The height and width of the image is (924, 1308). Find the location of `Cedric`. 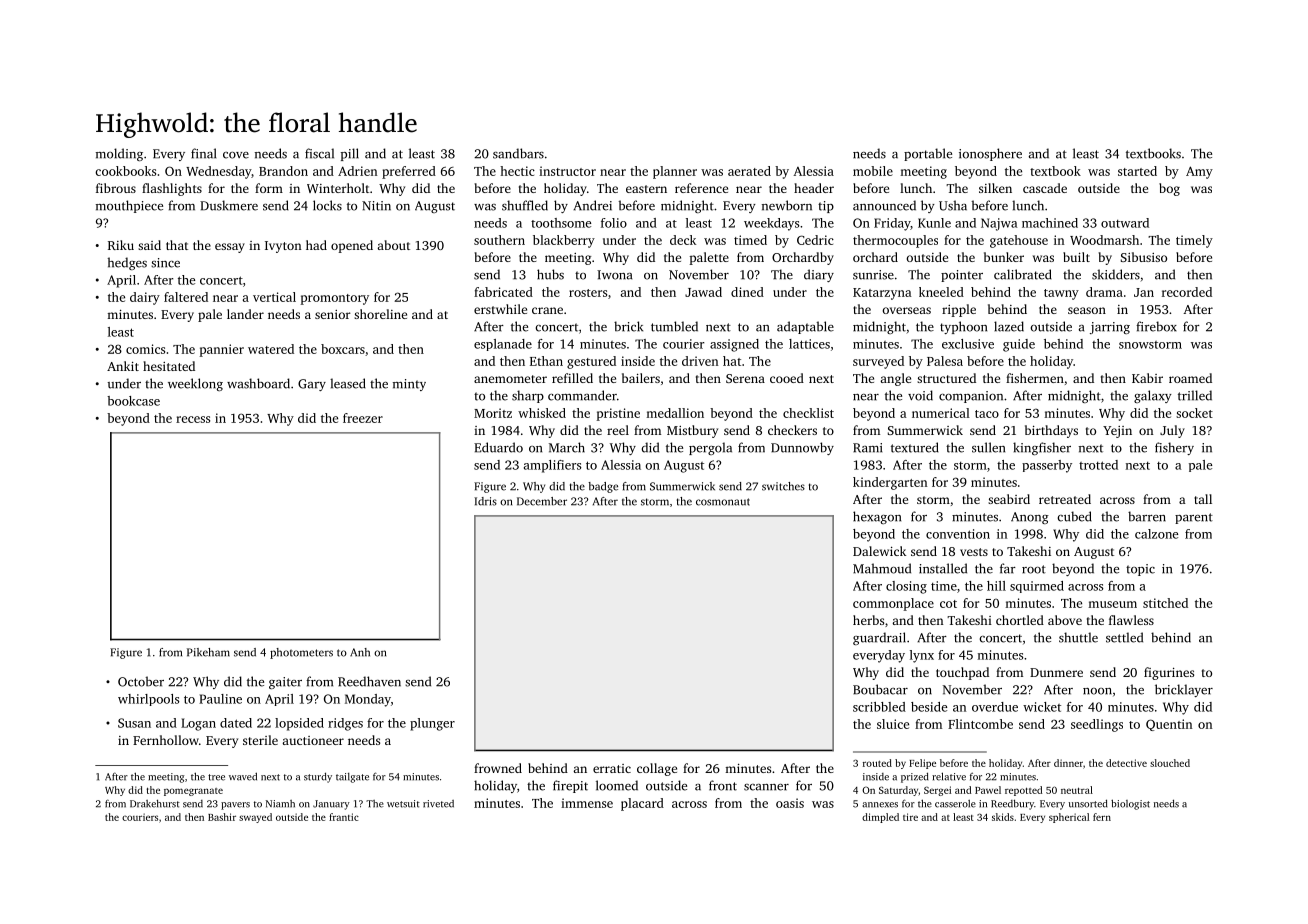

Cedric is located at coordinates (815, 240).
